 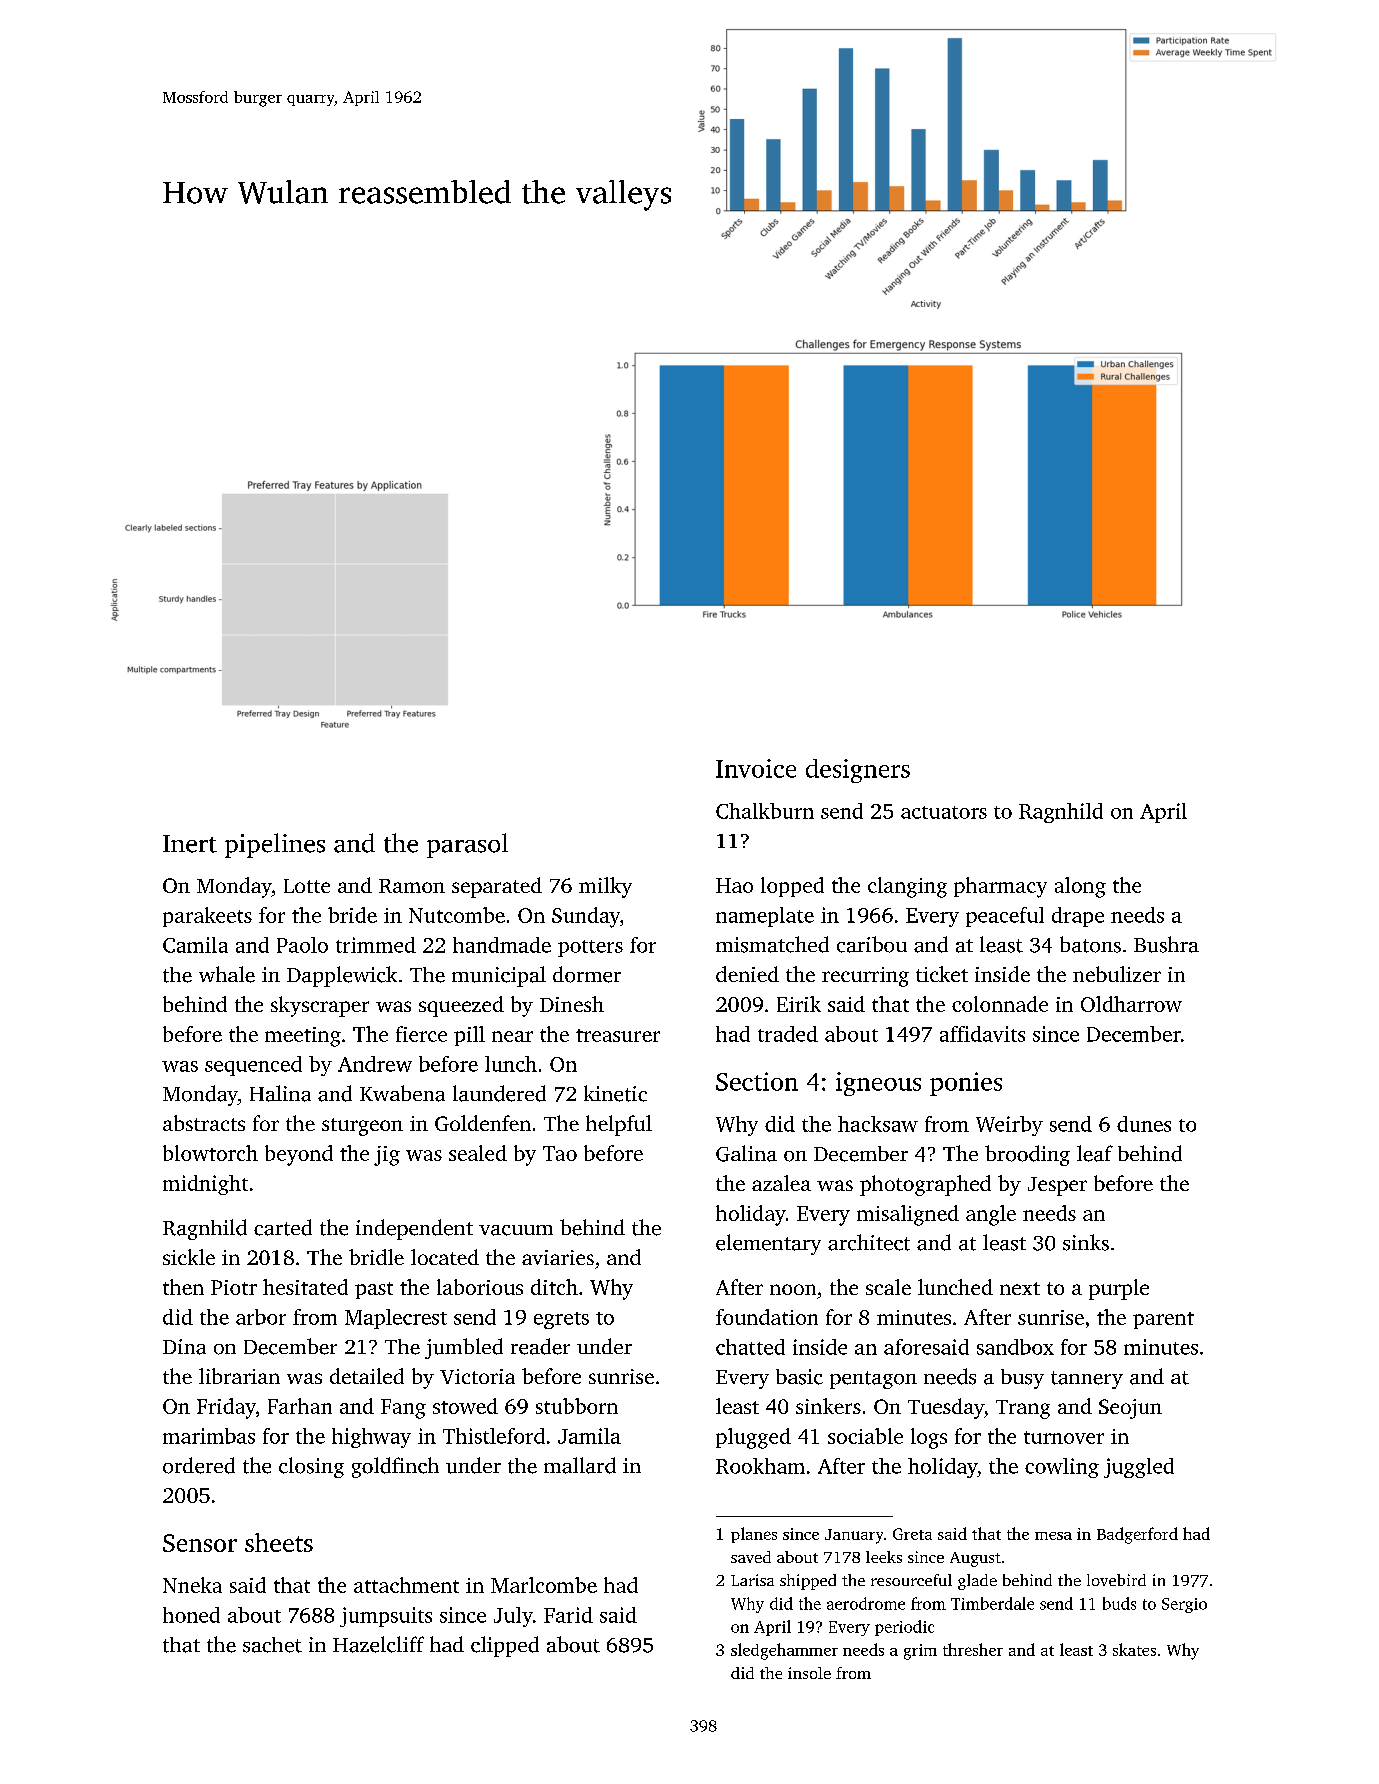 What do you see at coordinates (505, 1646) in the screenshot?
I see `clipped` at bounding box center [505, 1646].
